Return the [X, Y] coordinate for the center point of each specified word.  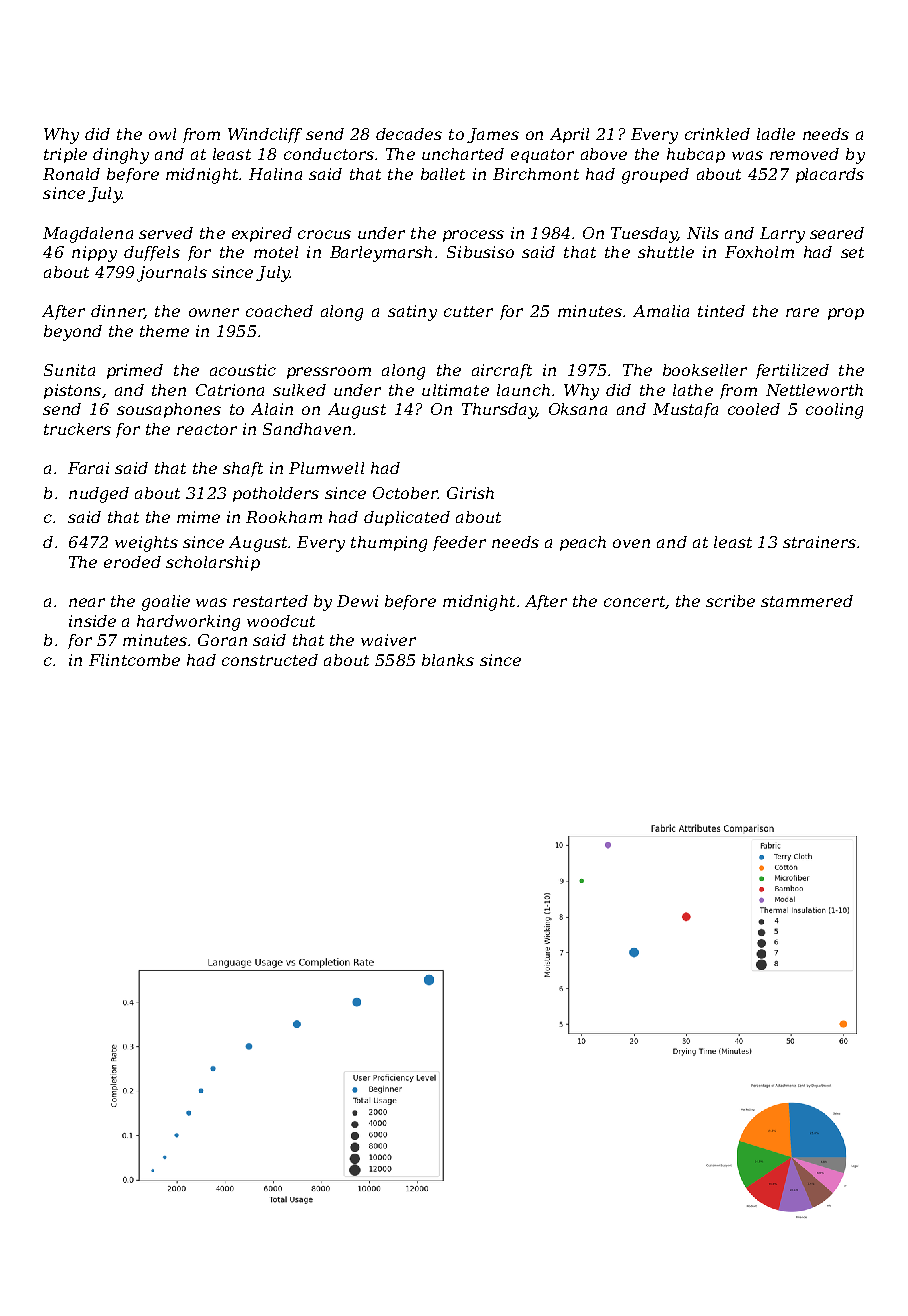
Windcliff [265, 135]
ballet [443, 174]
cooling [834, 411]
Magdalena [88, 235]
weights [146, 544]
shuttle [666, 252]
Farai [88, 468]
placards [830, 175]
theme [164, 331]
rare [802, 312]
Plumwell [326, 468]
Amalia [661, 311]
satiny [412, 313]
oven [631, 543]
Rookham [284, 517]
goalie [166, 603]
